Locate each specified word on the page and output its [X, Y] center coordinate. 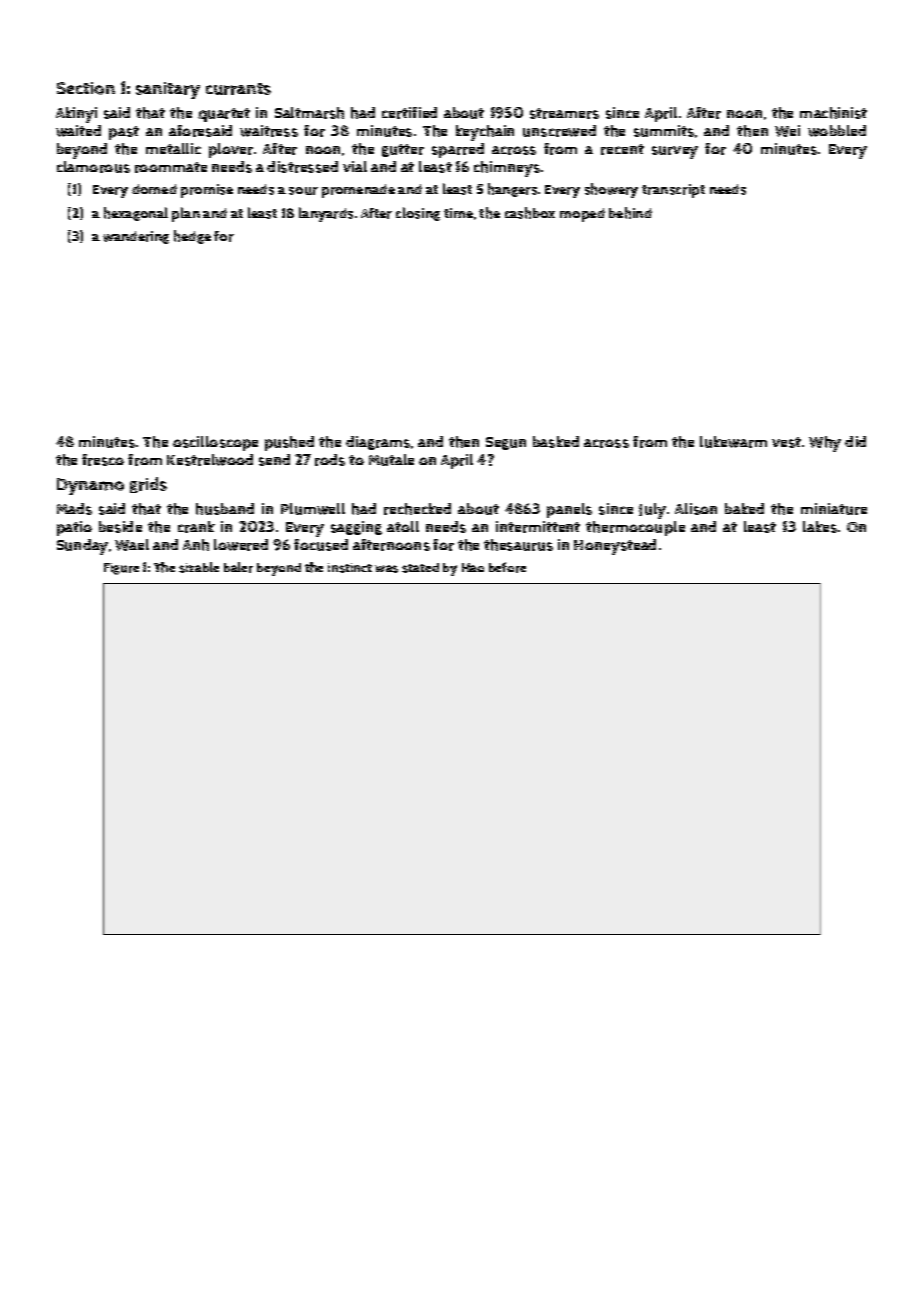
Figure [121, 569]
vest [786, 442]
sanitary [168, 90]
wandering [136, 237]
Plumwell [313, 509]
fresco [103, 460]
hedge [192, 237]
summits [664, 131]
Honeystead [615, 547]
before [507, 567]
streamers [564, 113]
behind [630, 213]
